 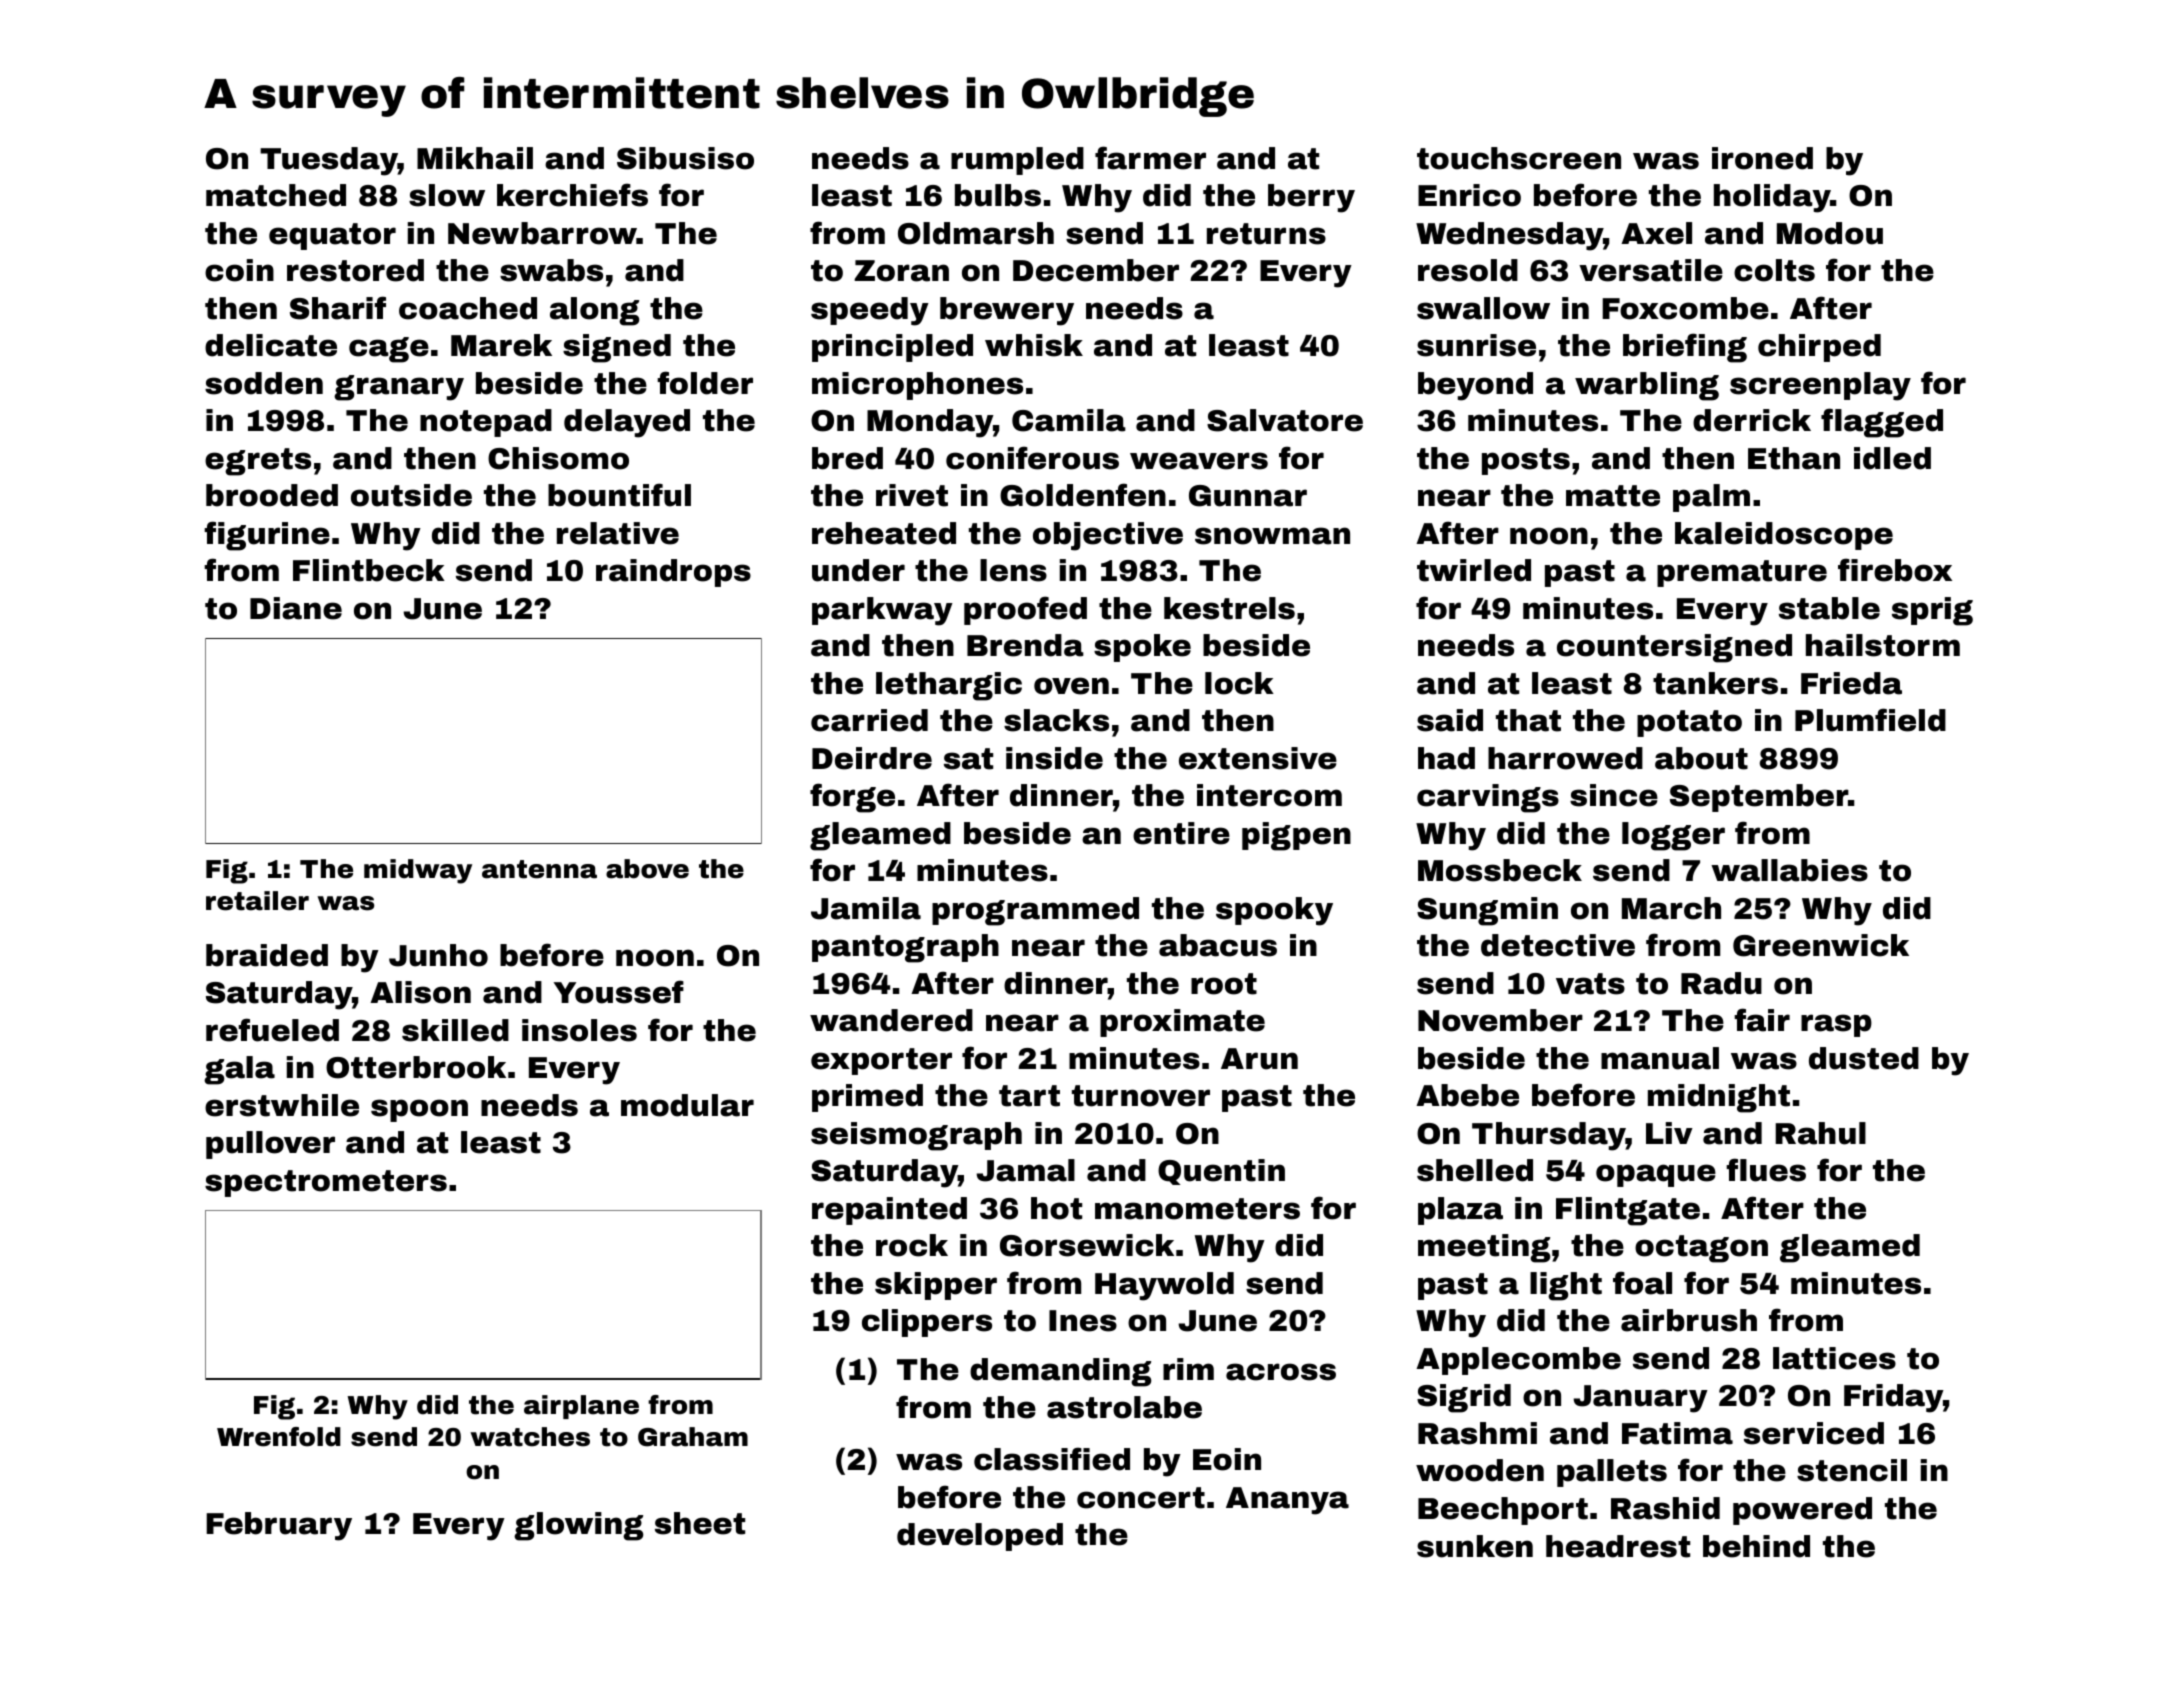 What do you see at coordinates (647, 869) in the image?
I see `above` at bounding box center [647, 869].
